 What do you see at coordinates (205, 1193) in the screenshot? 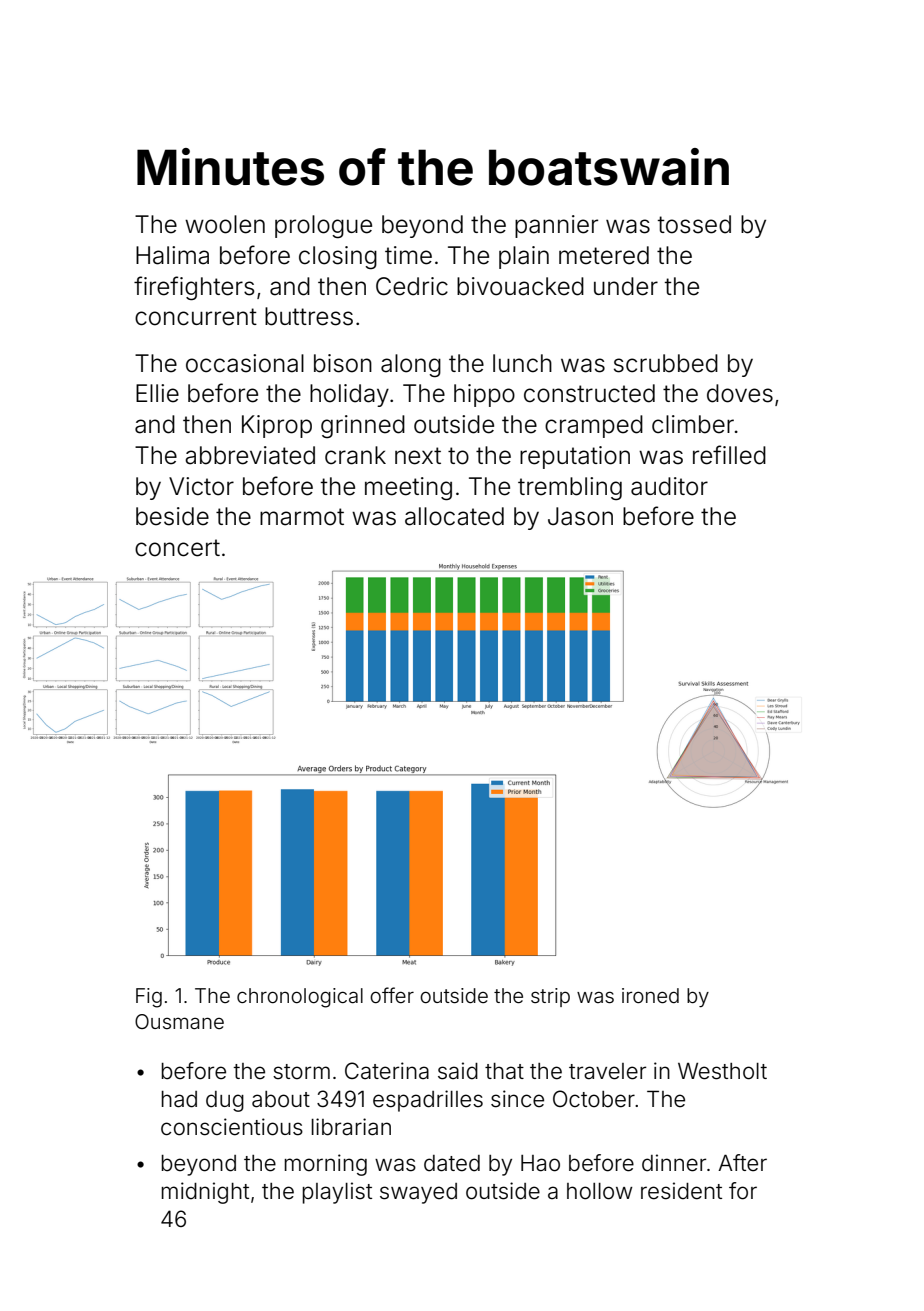
I see `midnight` at bounding box center [205, 1193].
